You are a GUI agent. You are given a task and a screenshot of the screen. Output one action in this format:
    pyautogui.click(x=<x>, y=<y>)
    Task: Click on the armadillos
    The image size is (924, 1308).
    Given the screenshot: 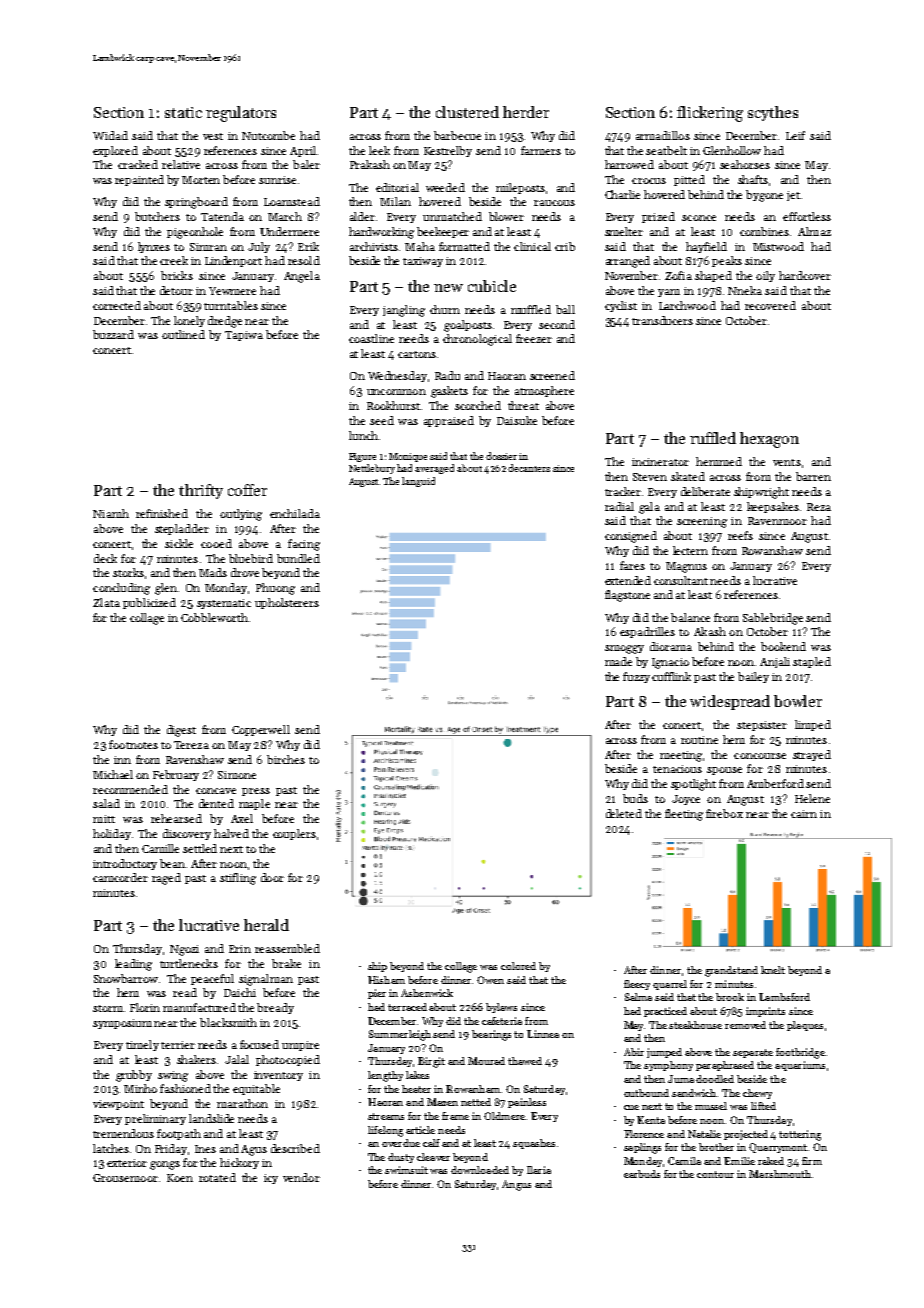 What is the action you would take?
    pyautogui.click(x=663, y=135)
